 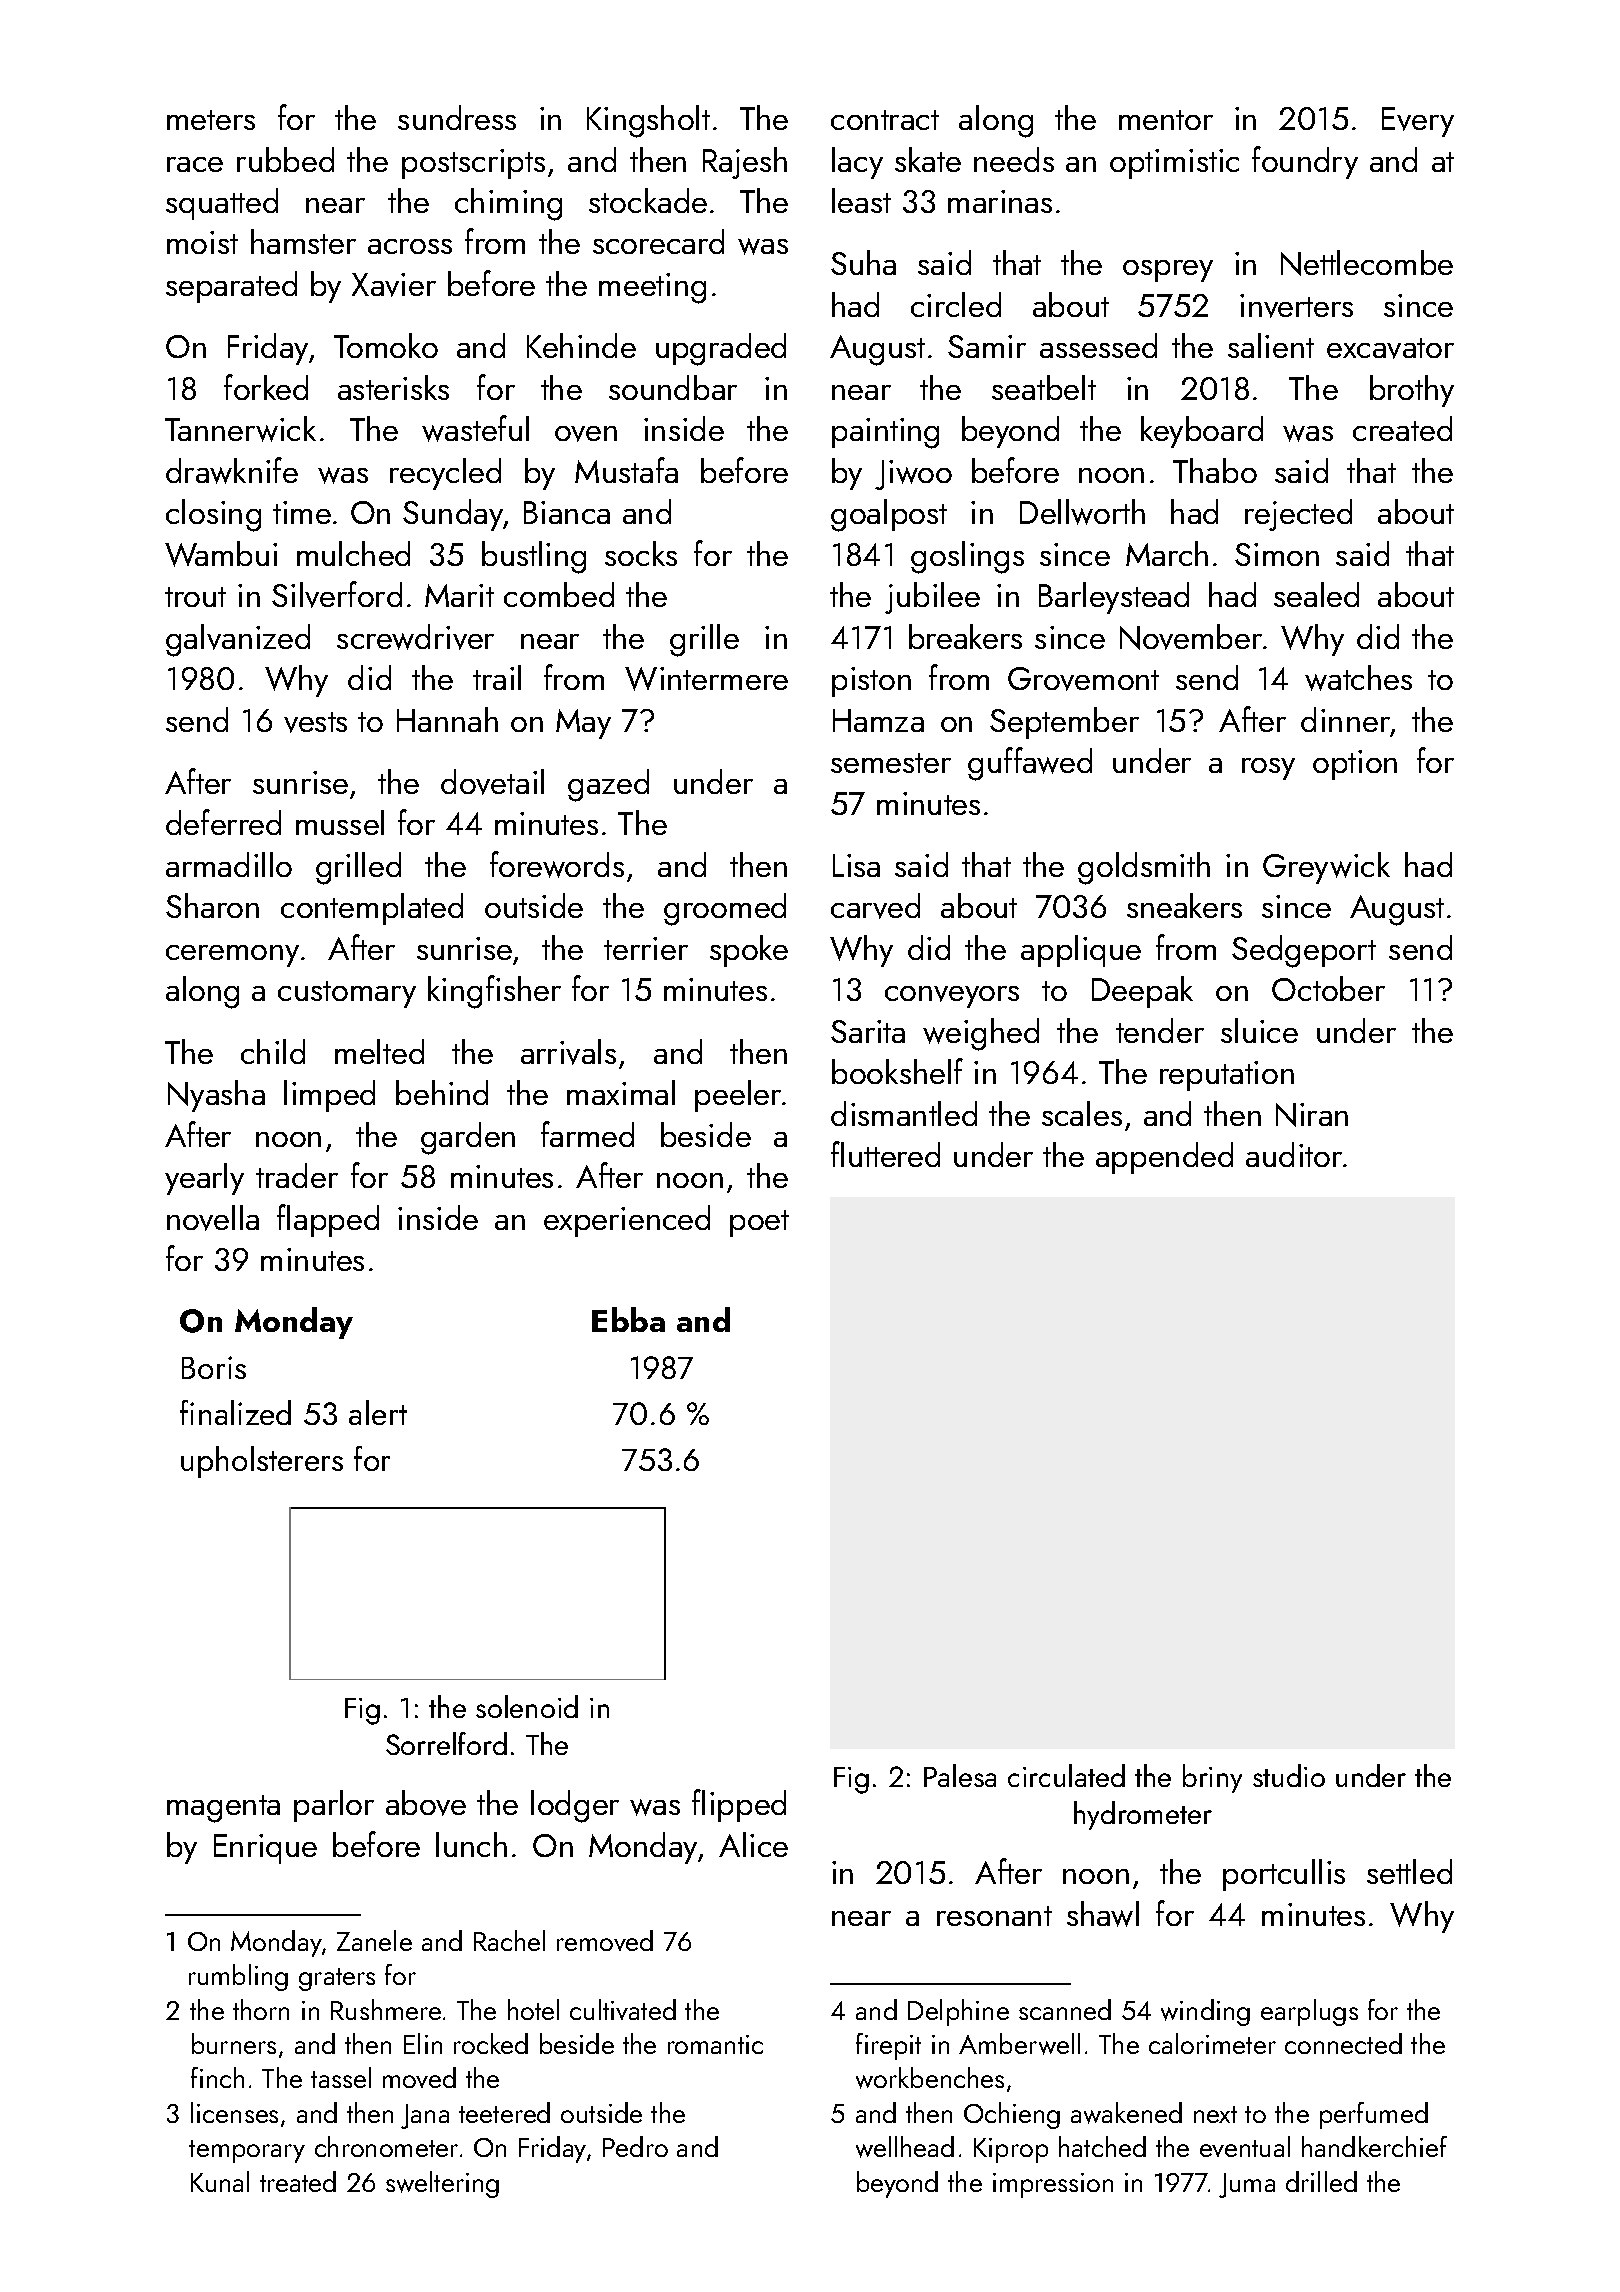 I want to click on salient, so click(x=1271, y=345).
